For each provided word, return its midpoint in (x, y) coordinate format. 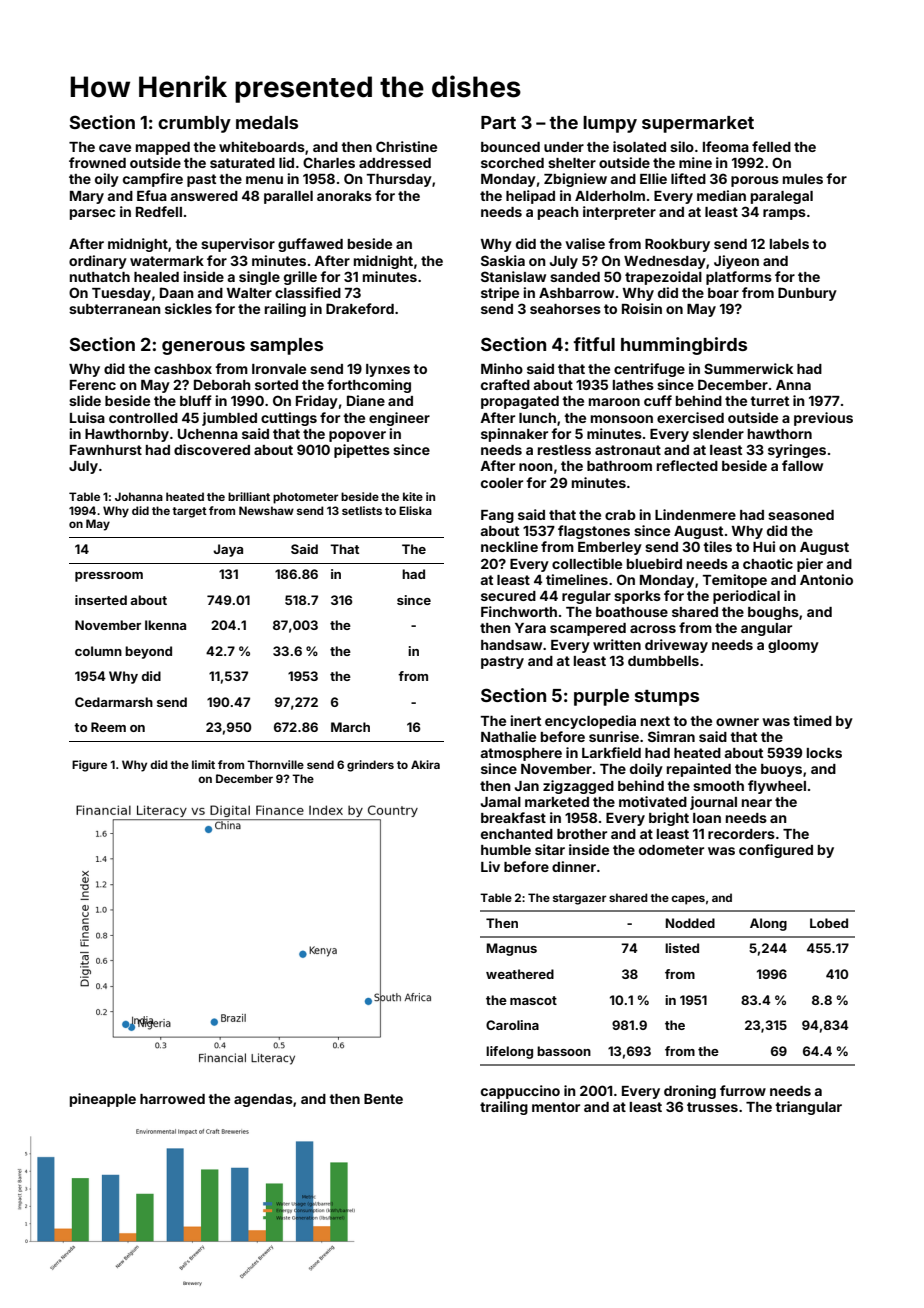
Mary (87, 197)
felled (771, 146)
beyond (148, 652)
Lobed (829, 923)
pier (810, 565)
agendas (263, 1100)
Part (498, 122)
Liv (490, 866)
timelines (577, 579)
